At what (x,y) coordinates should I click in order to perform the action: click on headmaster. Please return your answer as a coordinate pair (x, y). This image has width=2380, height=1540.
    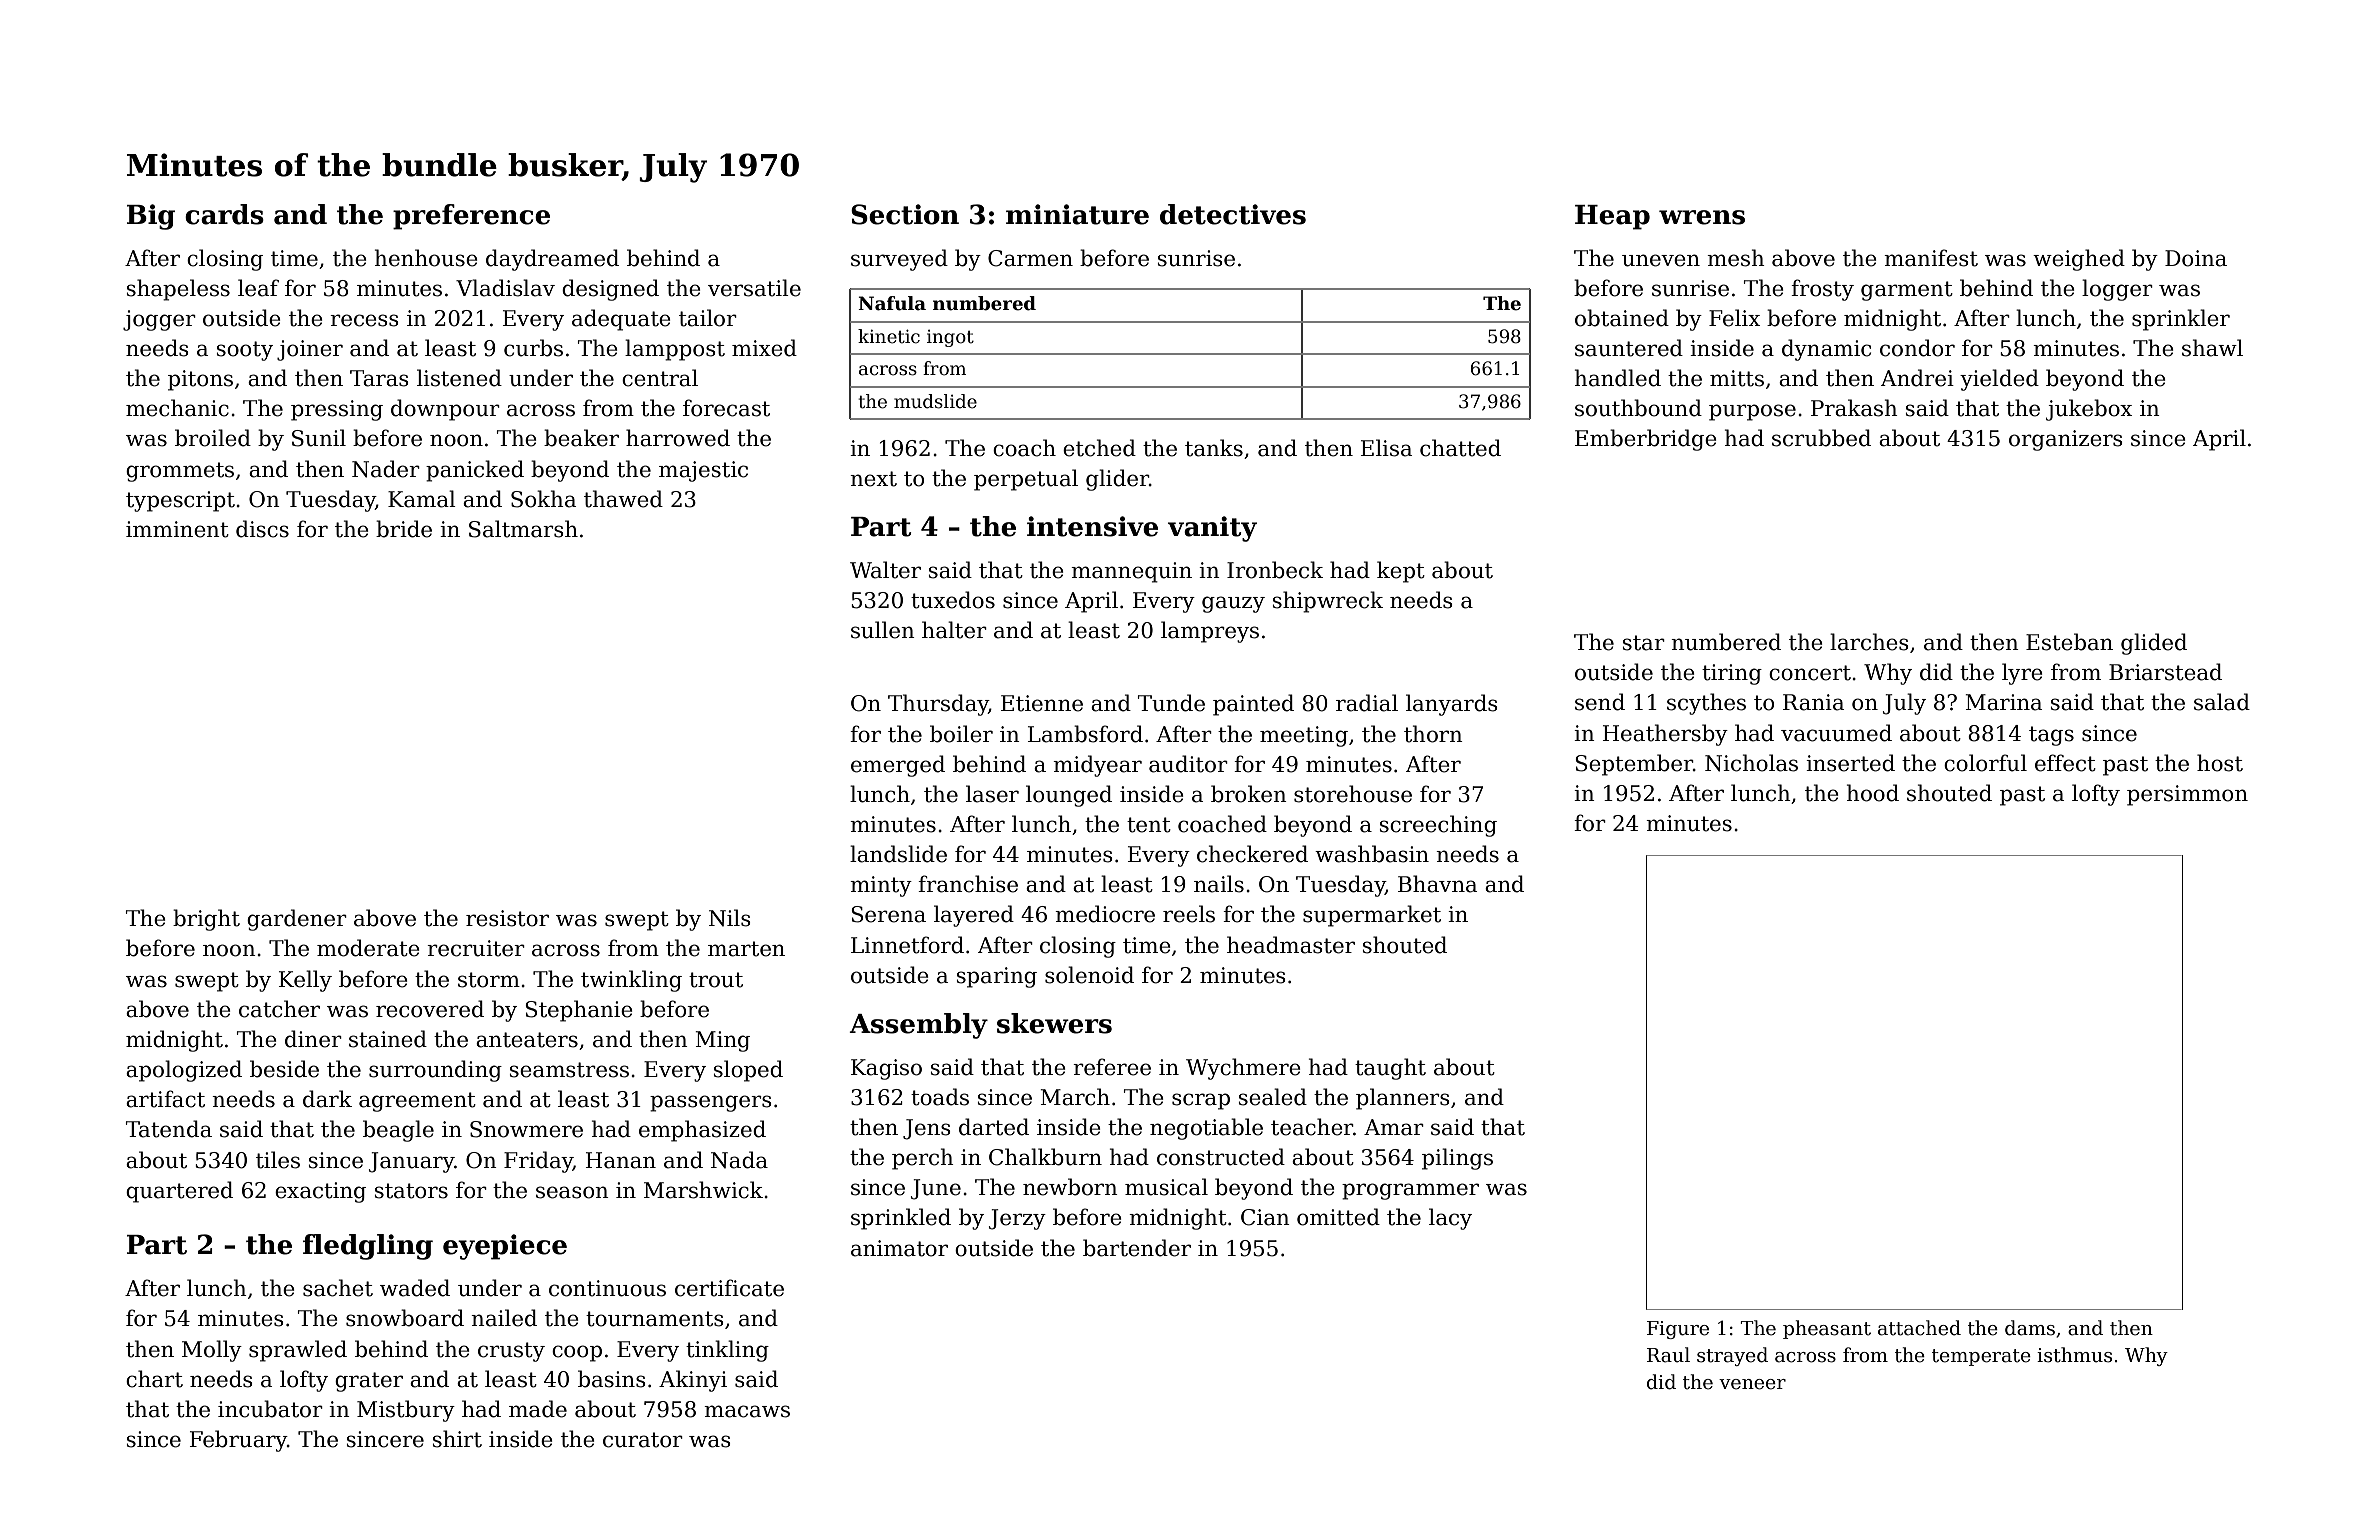
    Looking at the image, I should click on (1291, 945).
